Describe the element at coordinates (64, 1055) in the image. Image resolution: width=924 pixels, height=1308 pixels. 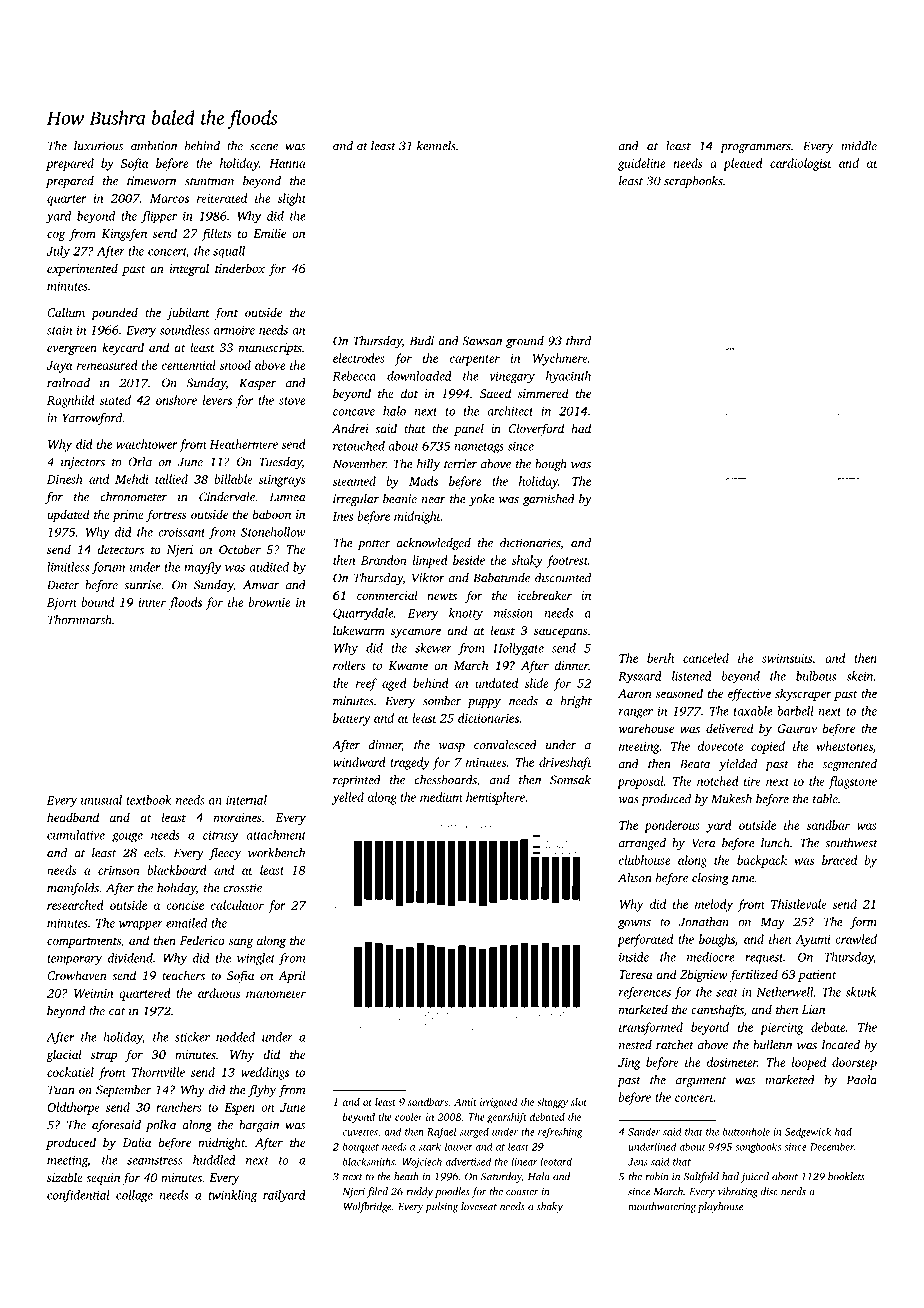
I see `glacial` at that location.
